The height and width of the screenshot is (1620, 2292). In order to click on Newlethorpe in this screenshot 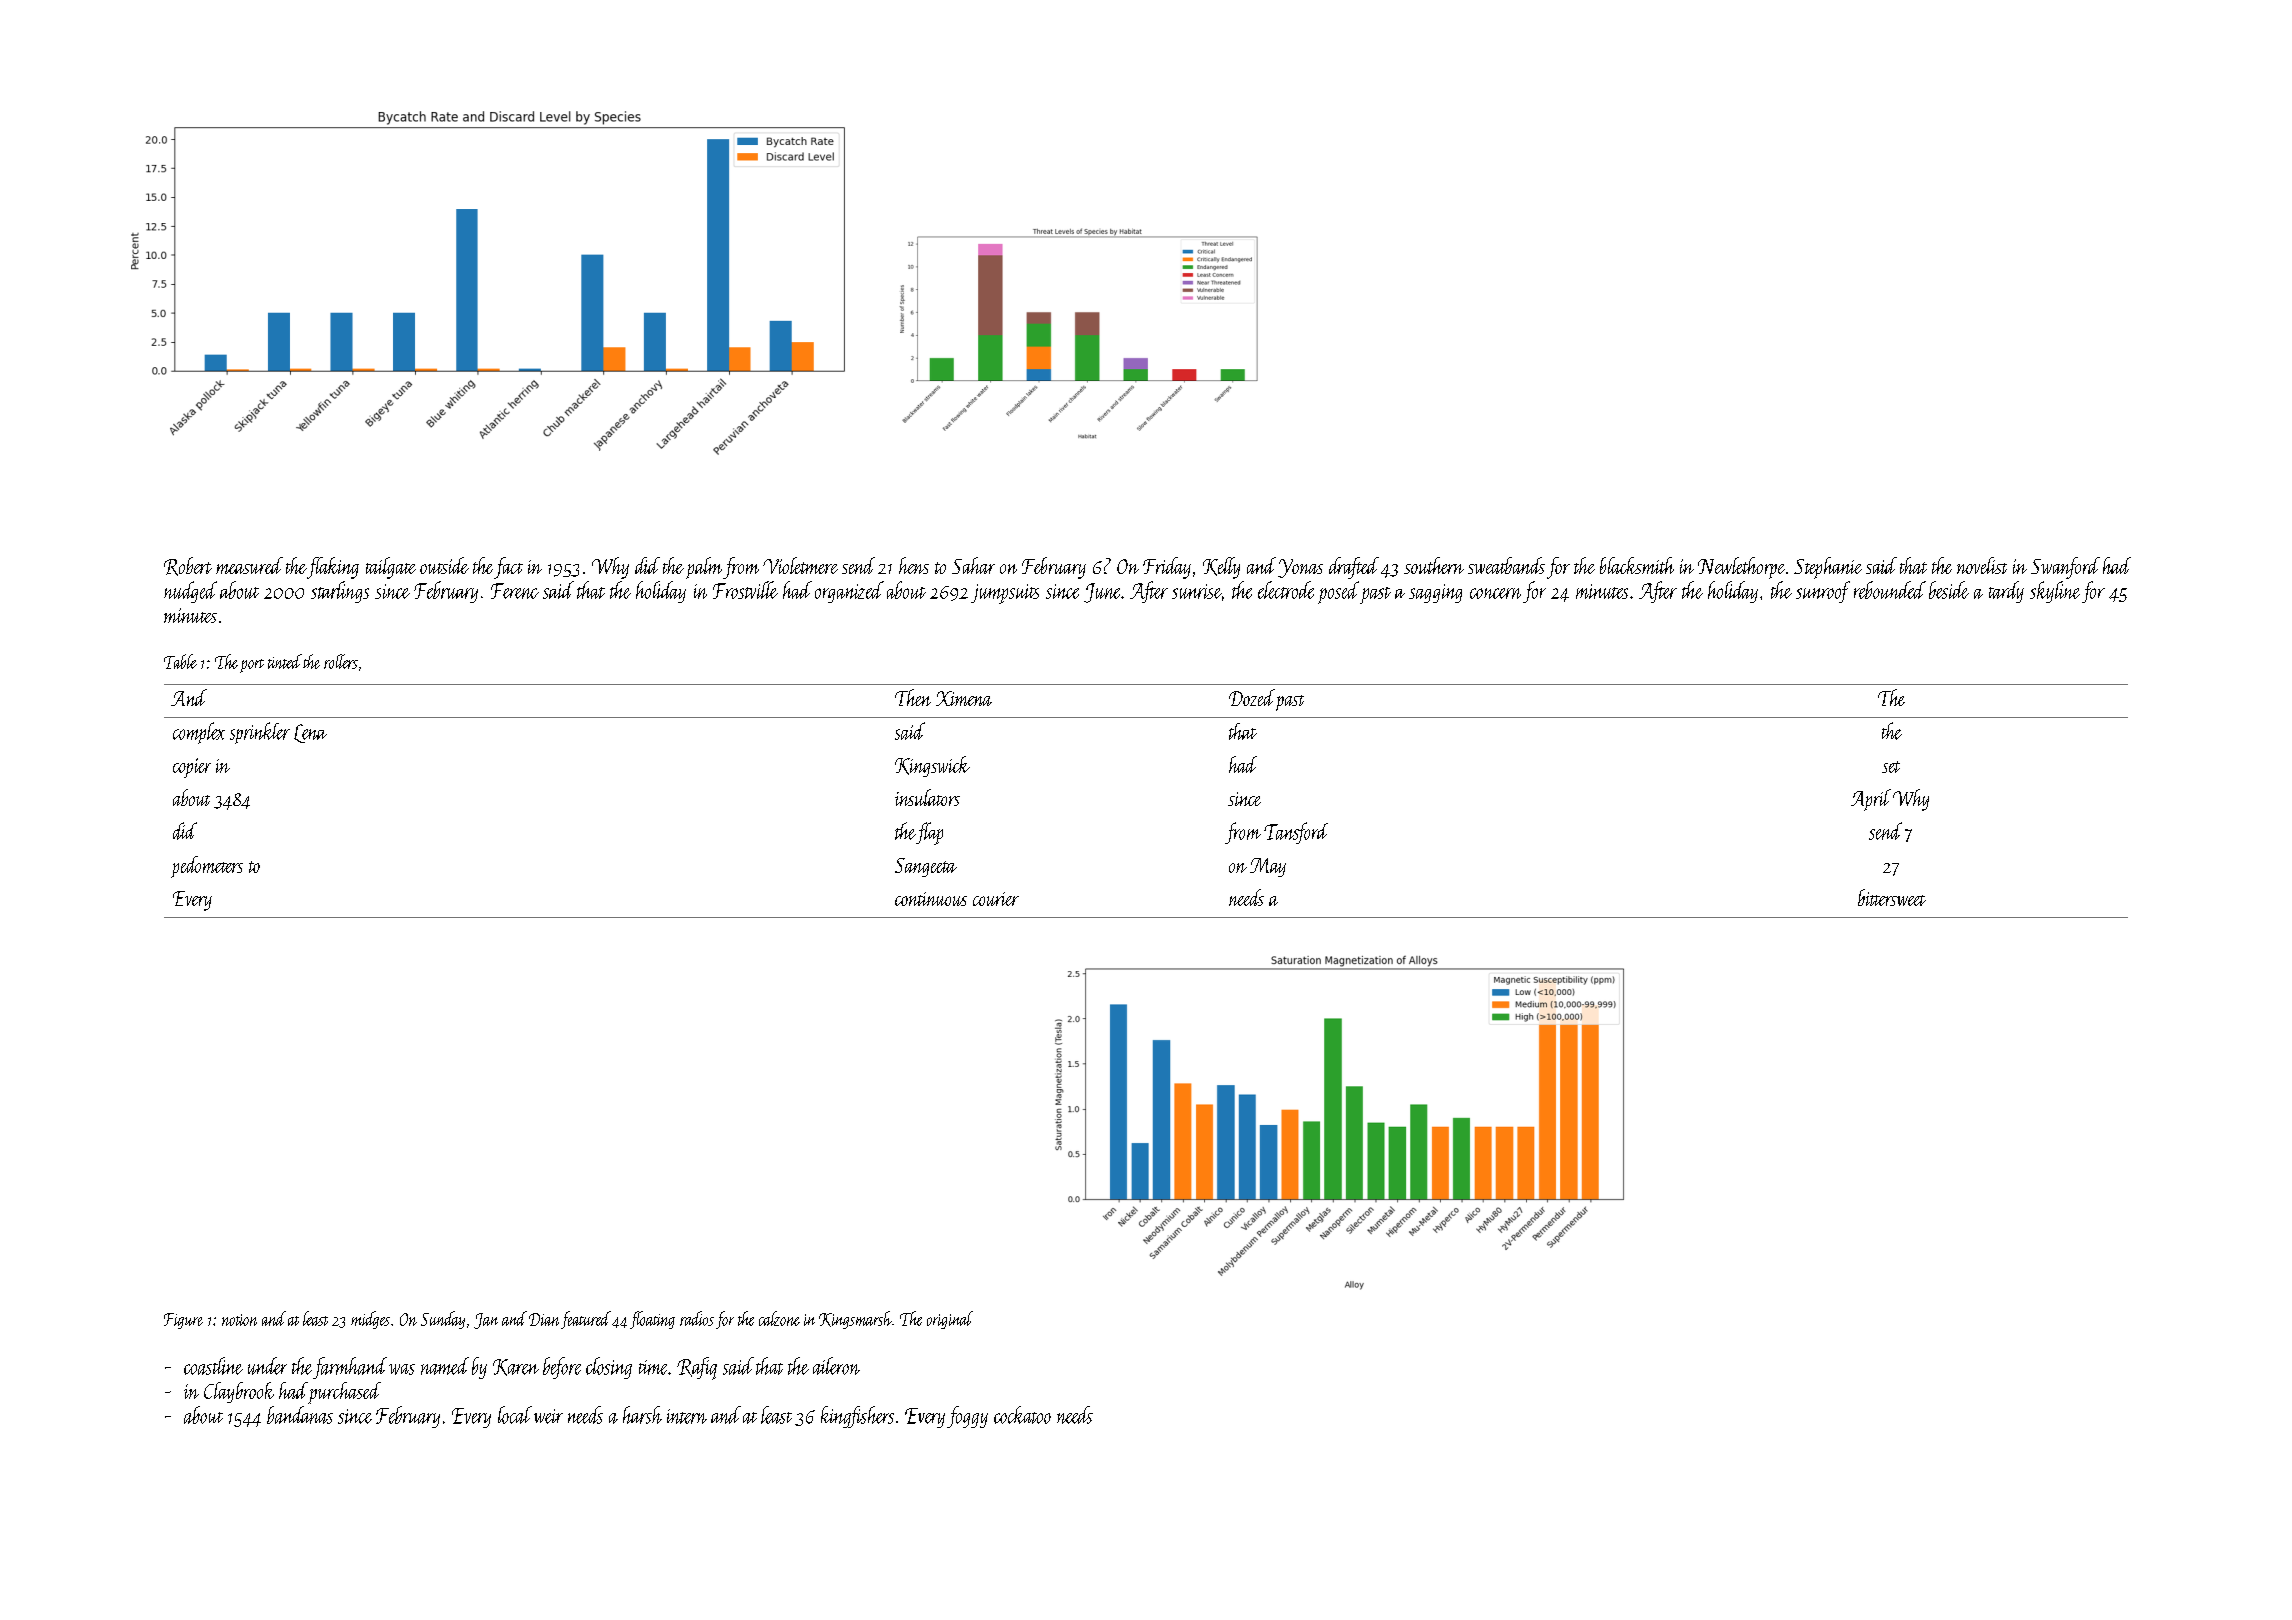, I will do `click(1741, 568)`.
